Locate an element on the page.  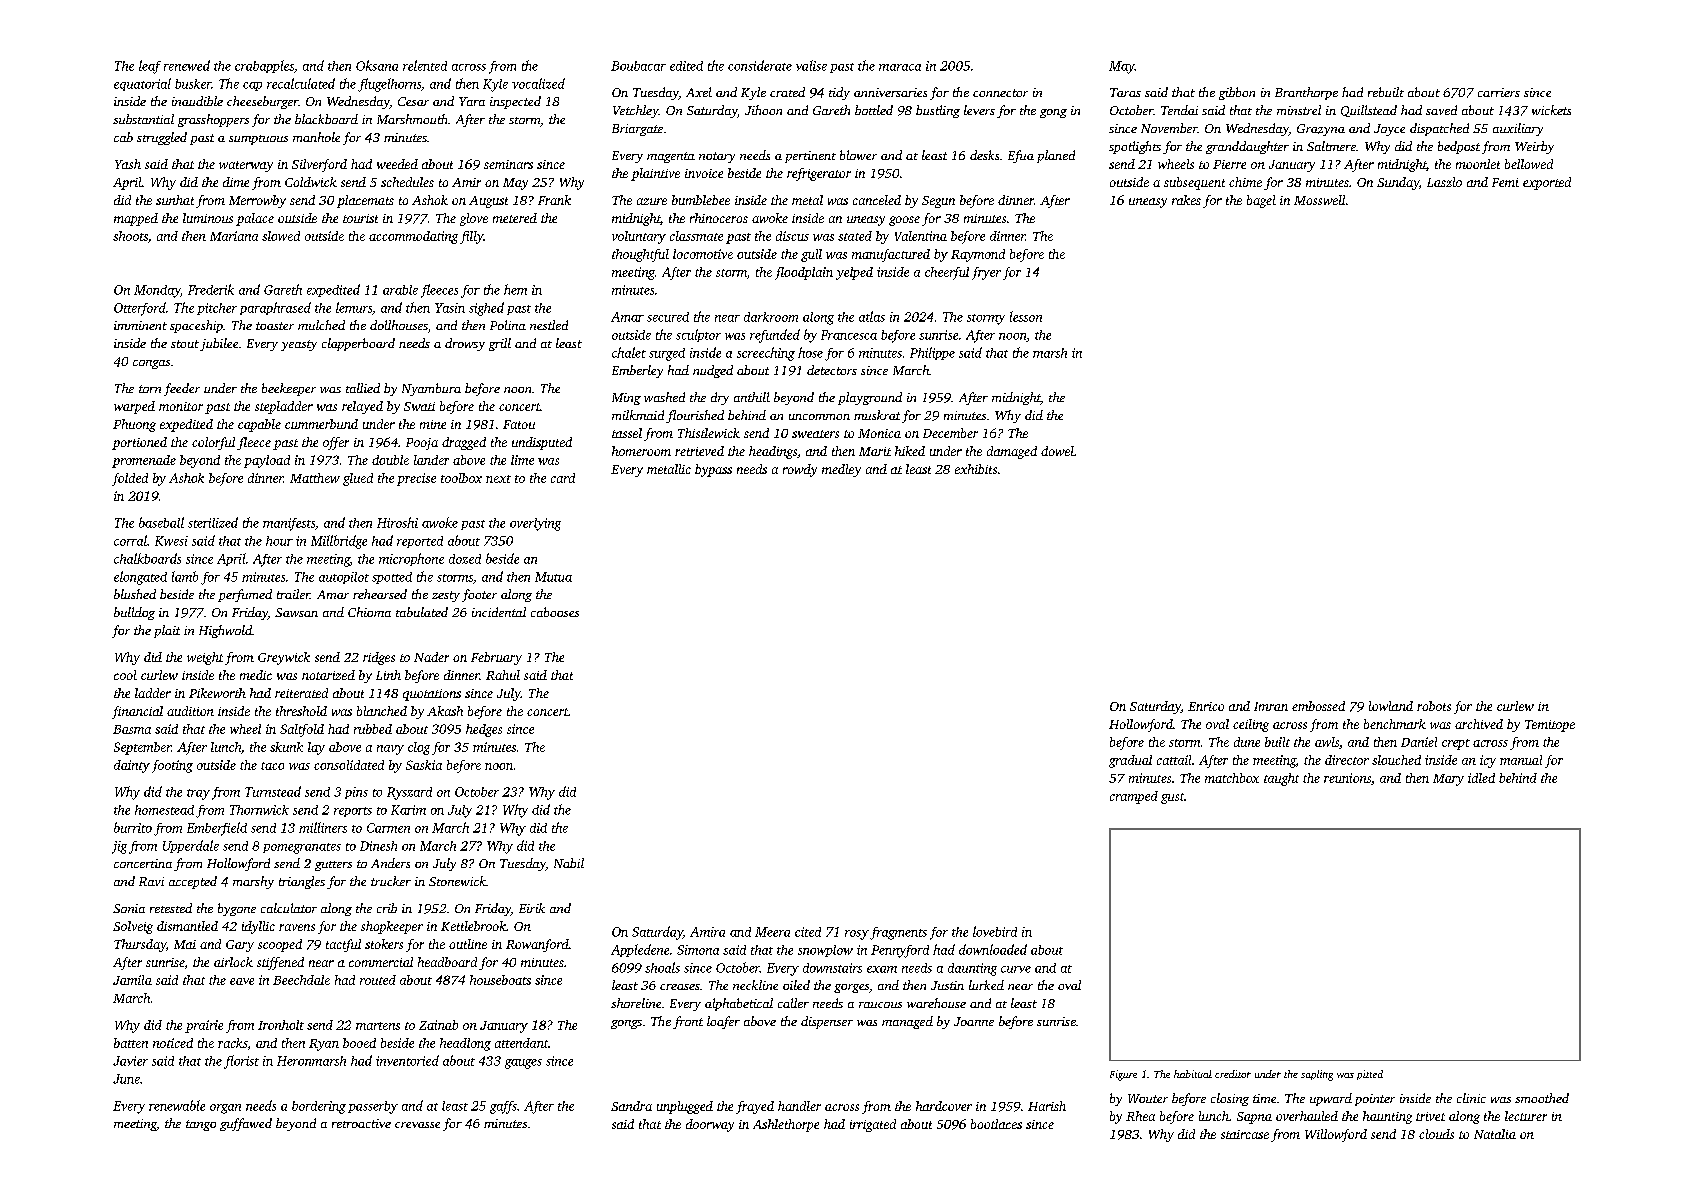
Jamila is located at coordinates (132, 980).
